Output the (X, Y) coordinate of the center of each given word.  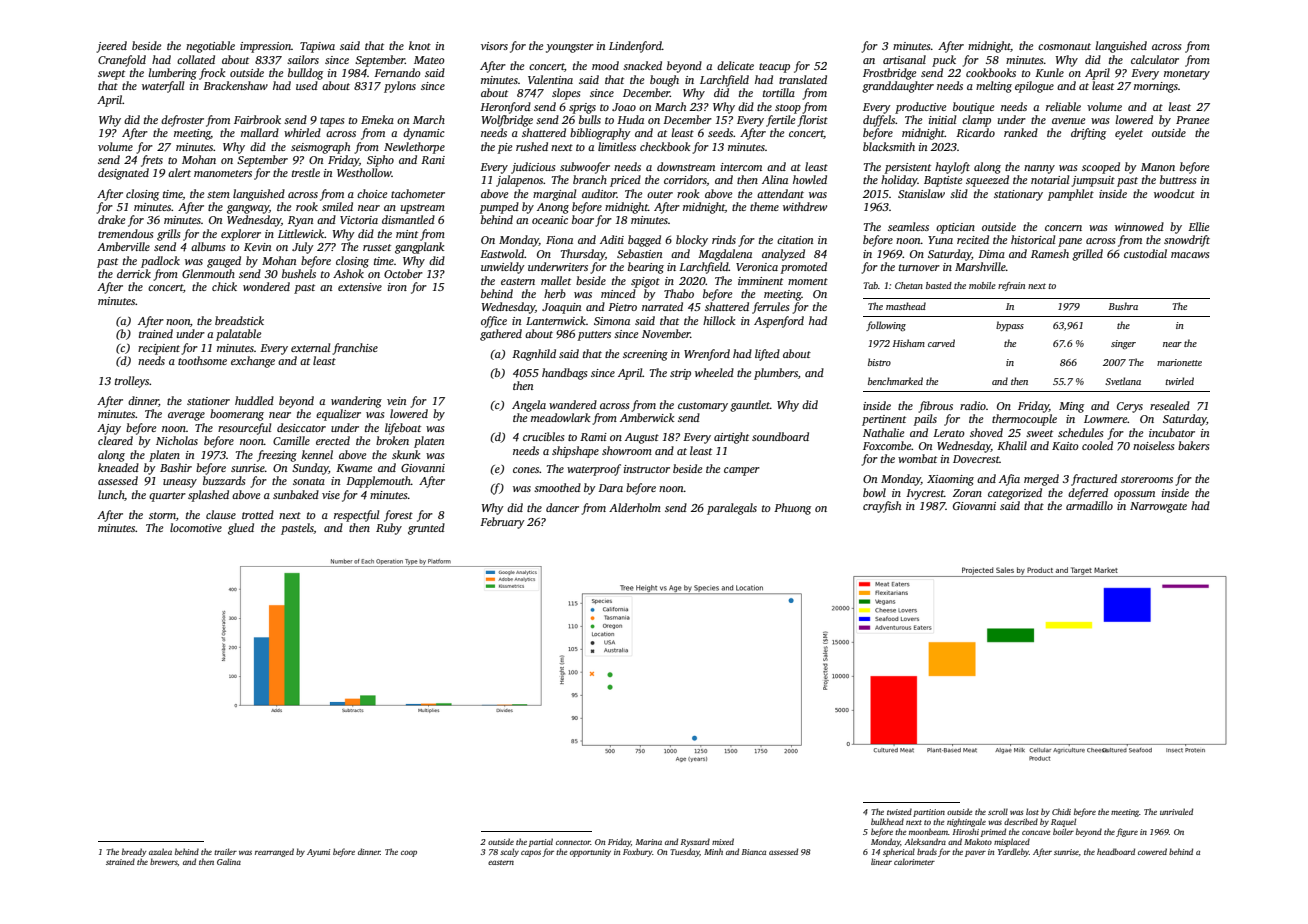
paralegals (732, 509)
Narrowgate (1158, 507)
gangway (248, 209)
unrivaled (1176, 811)
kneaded (118, 467)
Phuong (792, 509)
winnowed (1139, 226)
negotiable (210, 47)
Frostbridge (889, 74)
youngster (570, 48)
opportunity (590, 853)
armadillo (1089, 505)
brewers (164, 861)
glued (241, 529)
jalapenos (520, 181)
